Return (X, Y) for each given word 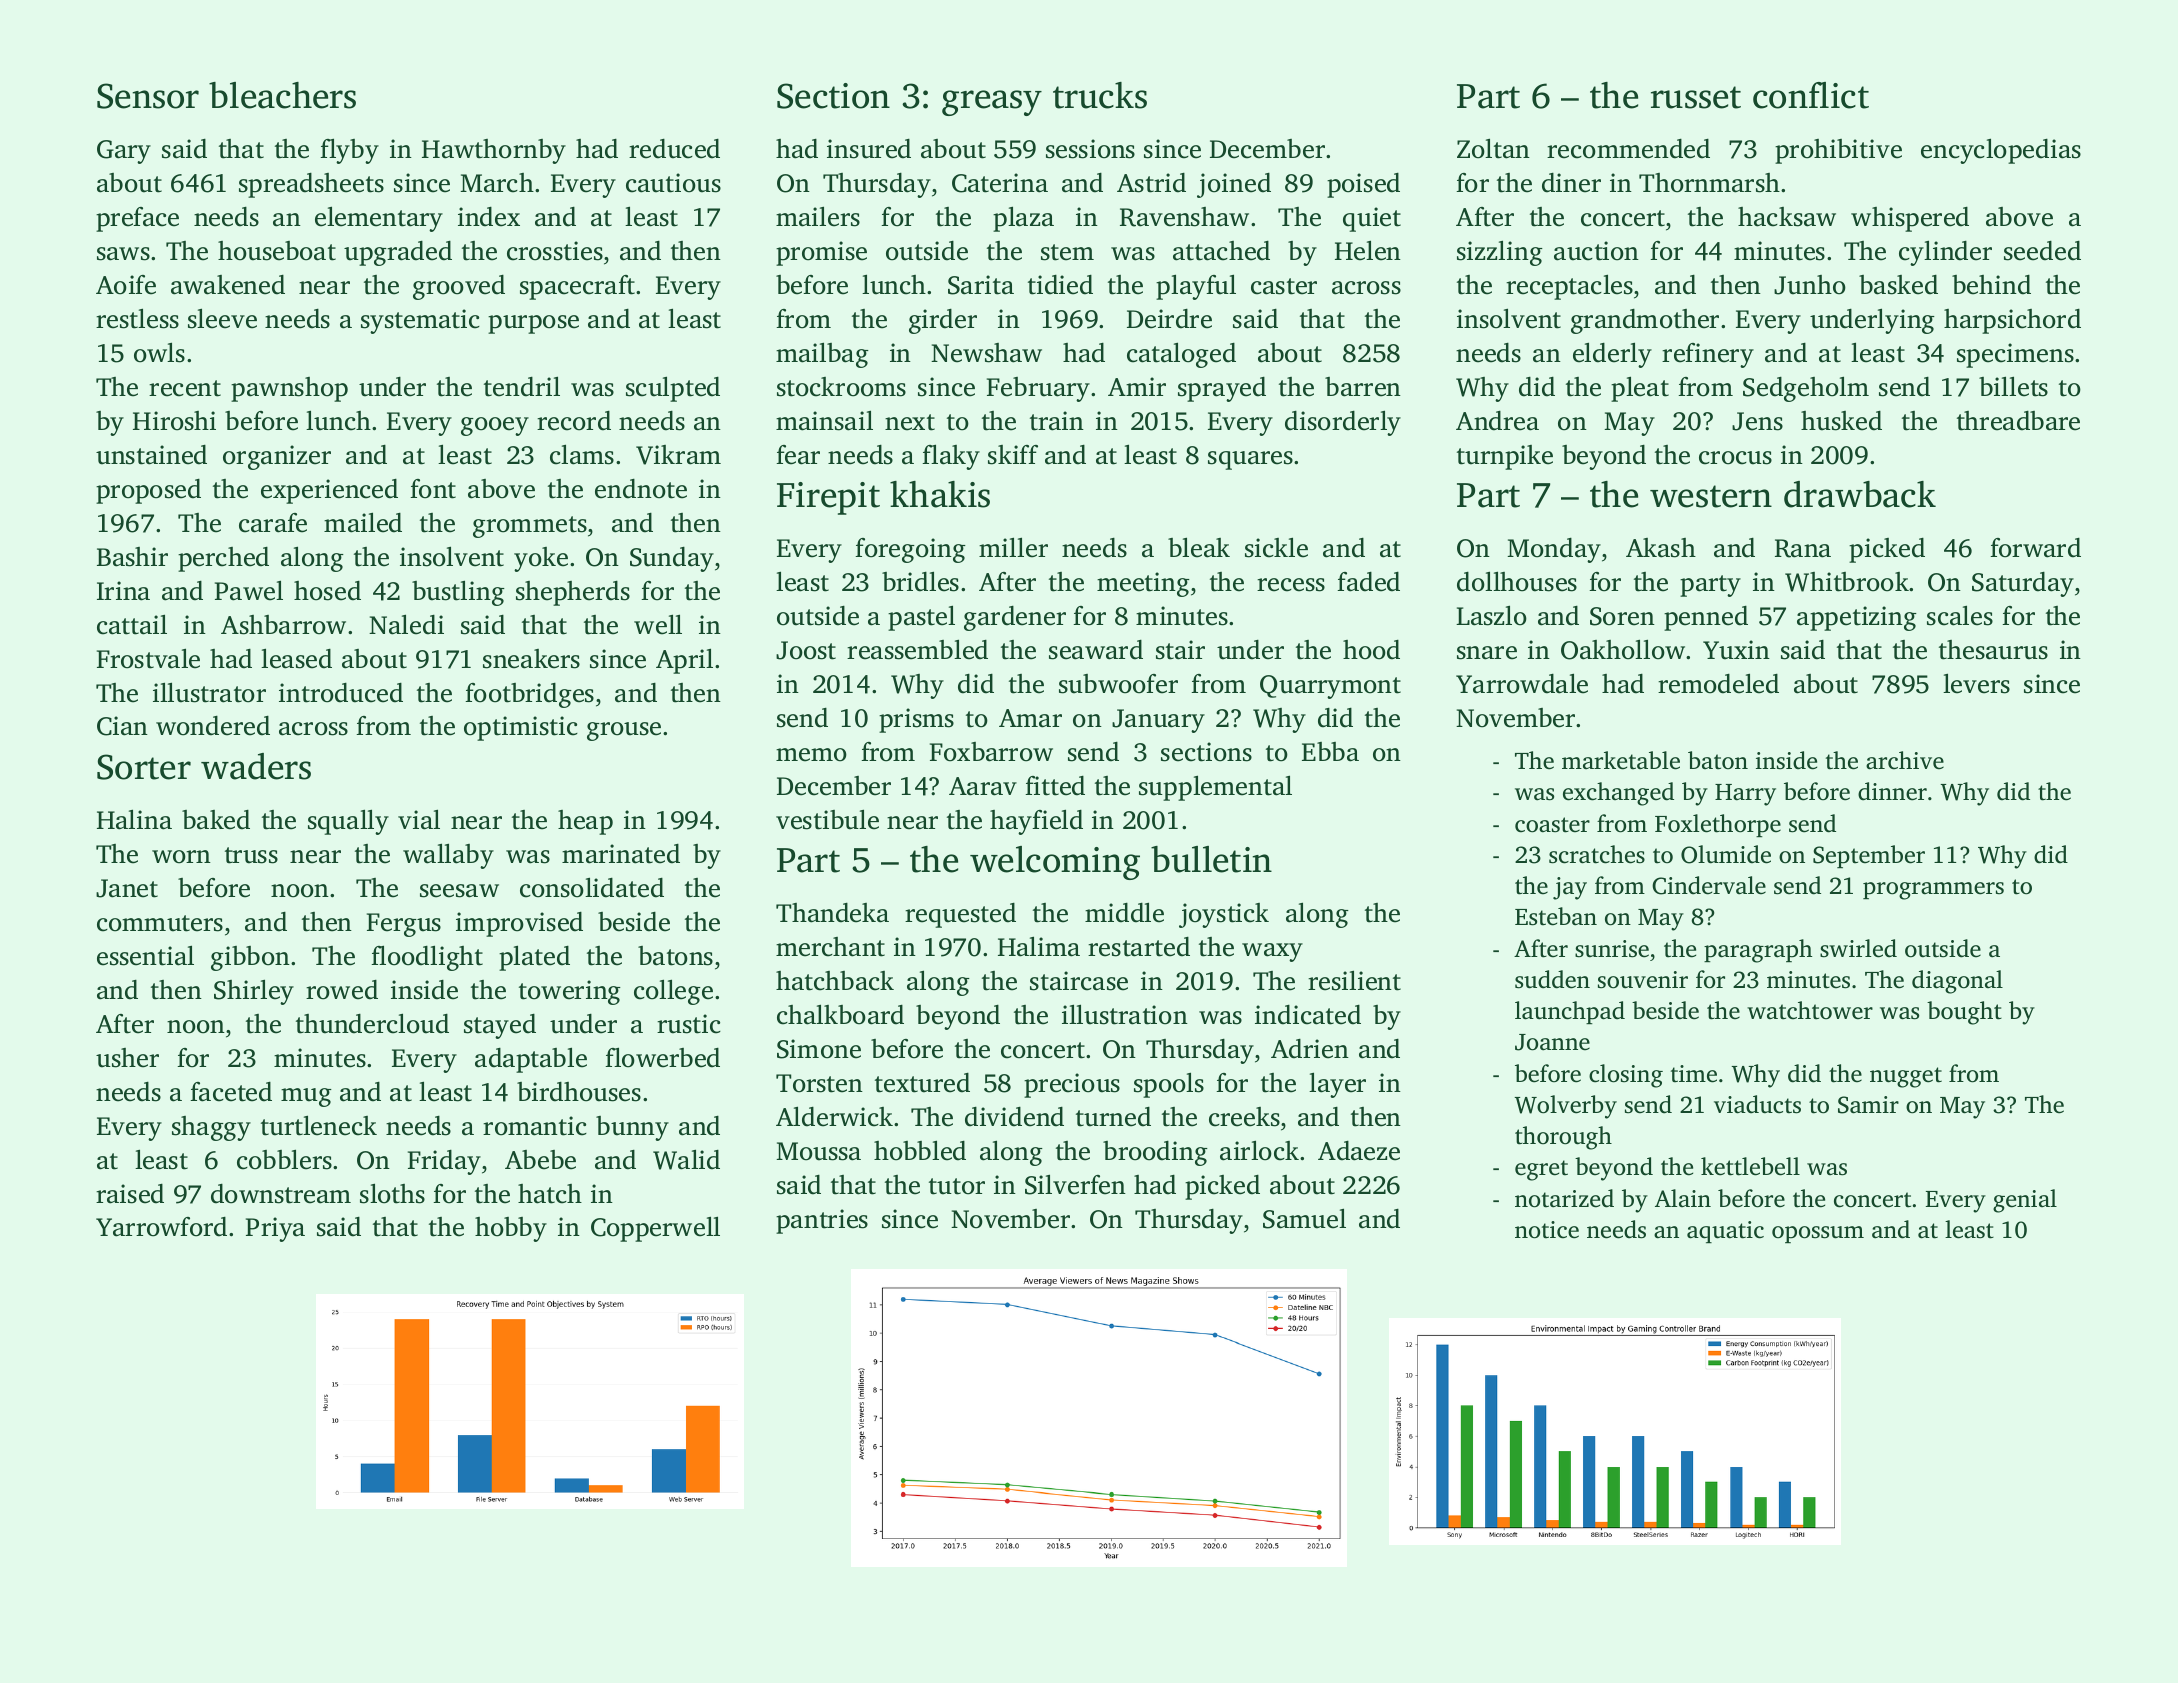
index (489, 217)
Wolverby (1565, 1107)
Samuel (1304, 1218)
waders (256, 766)
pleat (1640, 389)
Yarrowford (161, 1227)
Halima (1039, 946)
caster (1284, 286)
